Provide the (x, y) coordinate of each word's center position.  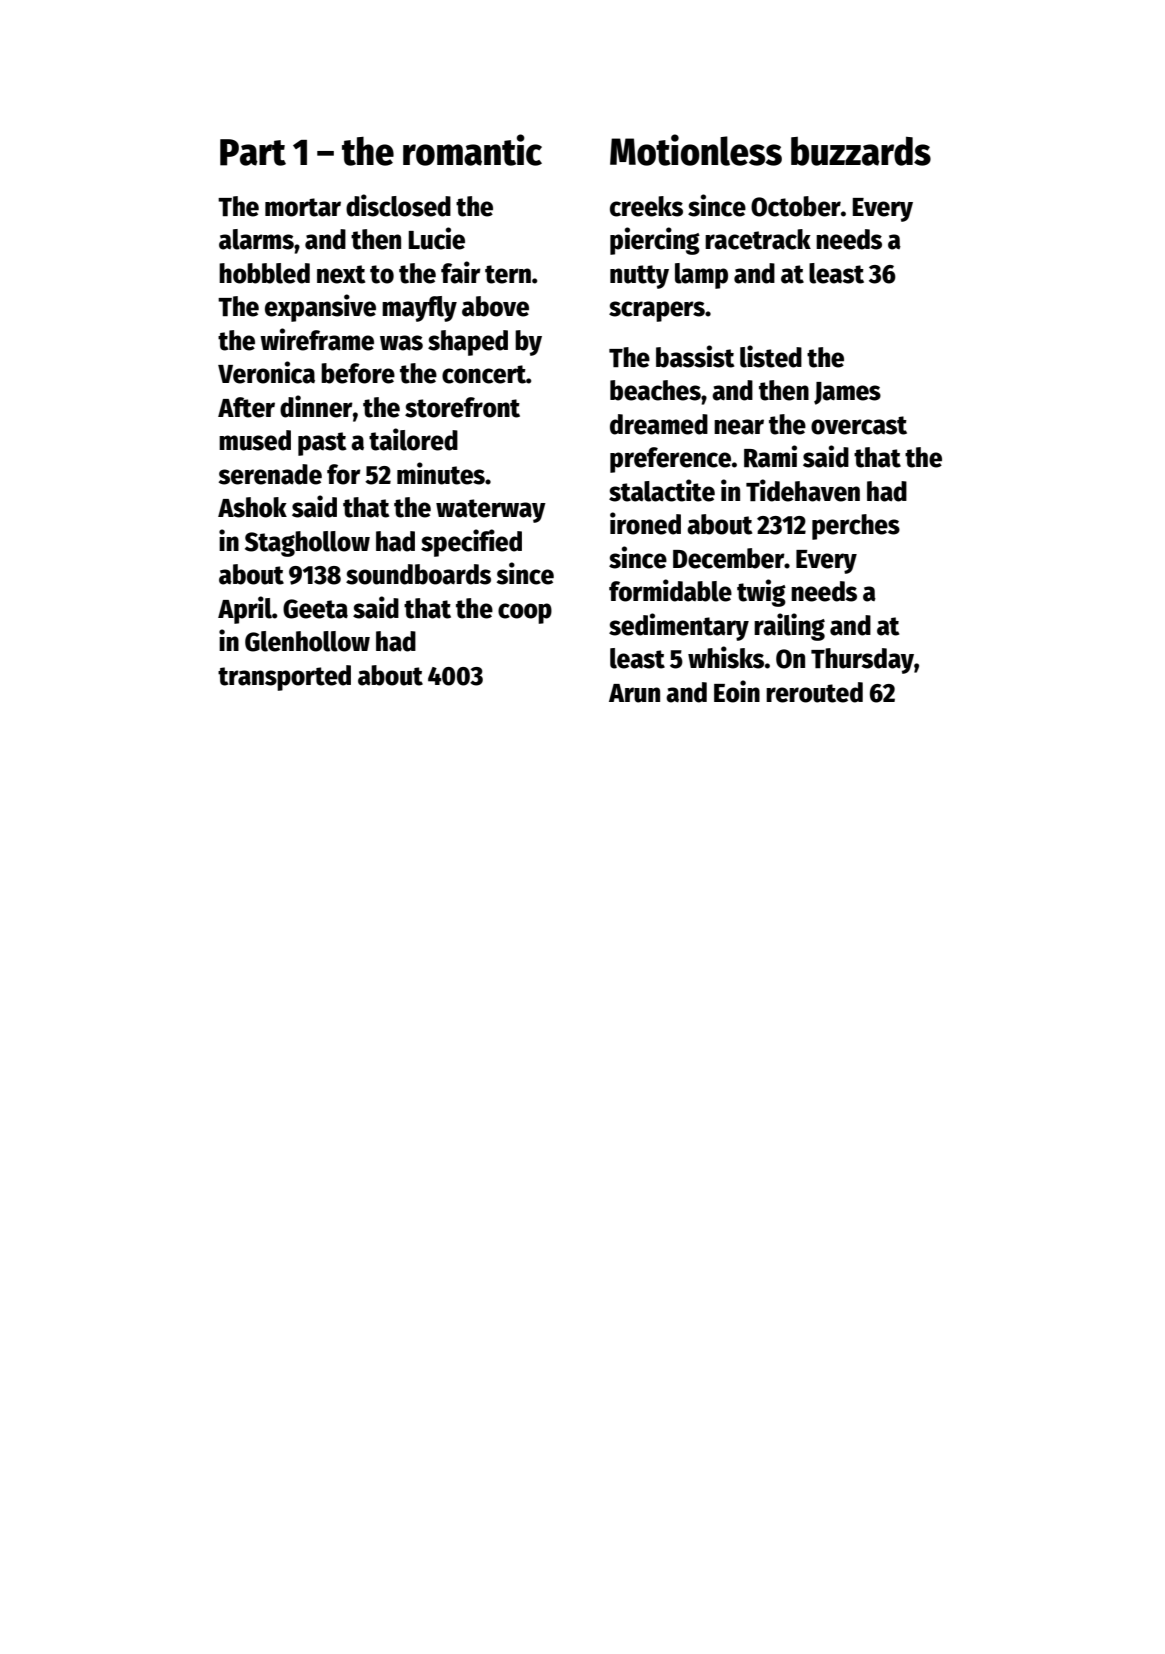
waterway (491, 511)
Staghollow (307, 544)
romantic (472, 150)
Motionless (696, 150)
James (847, 393)
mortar (303, 207)
